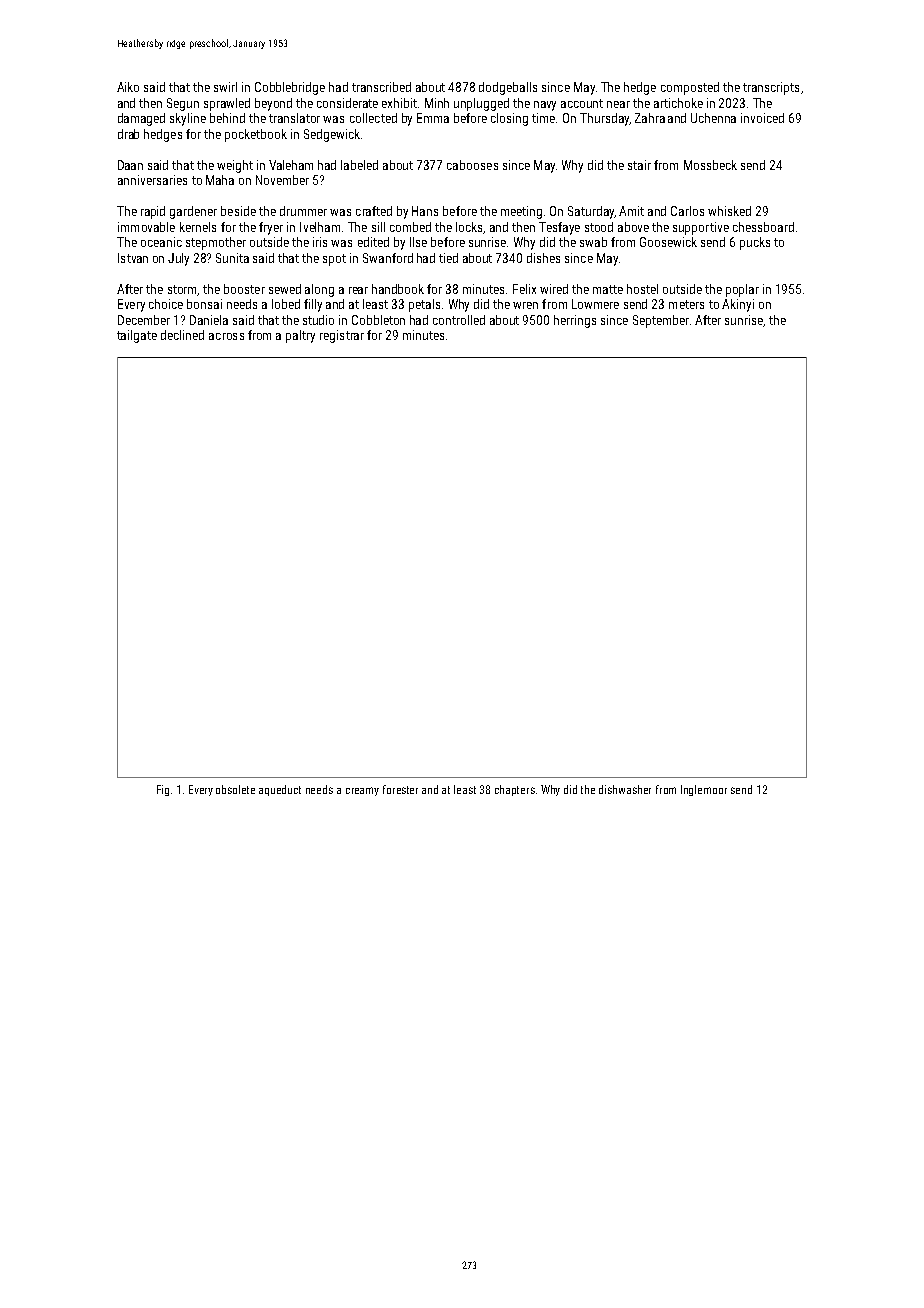  What do you see at coordinates (763, 227) in the screenshot?
I see `chessboard` at bounding box center [763, 227].
